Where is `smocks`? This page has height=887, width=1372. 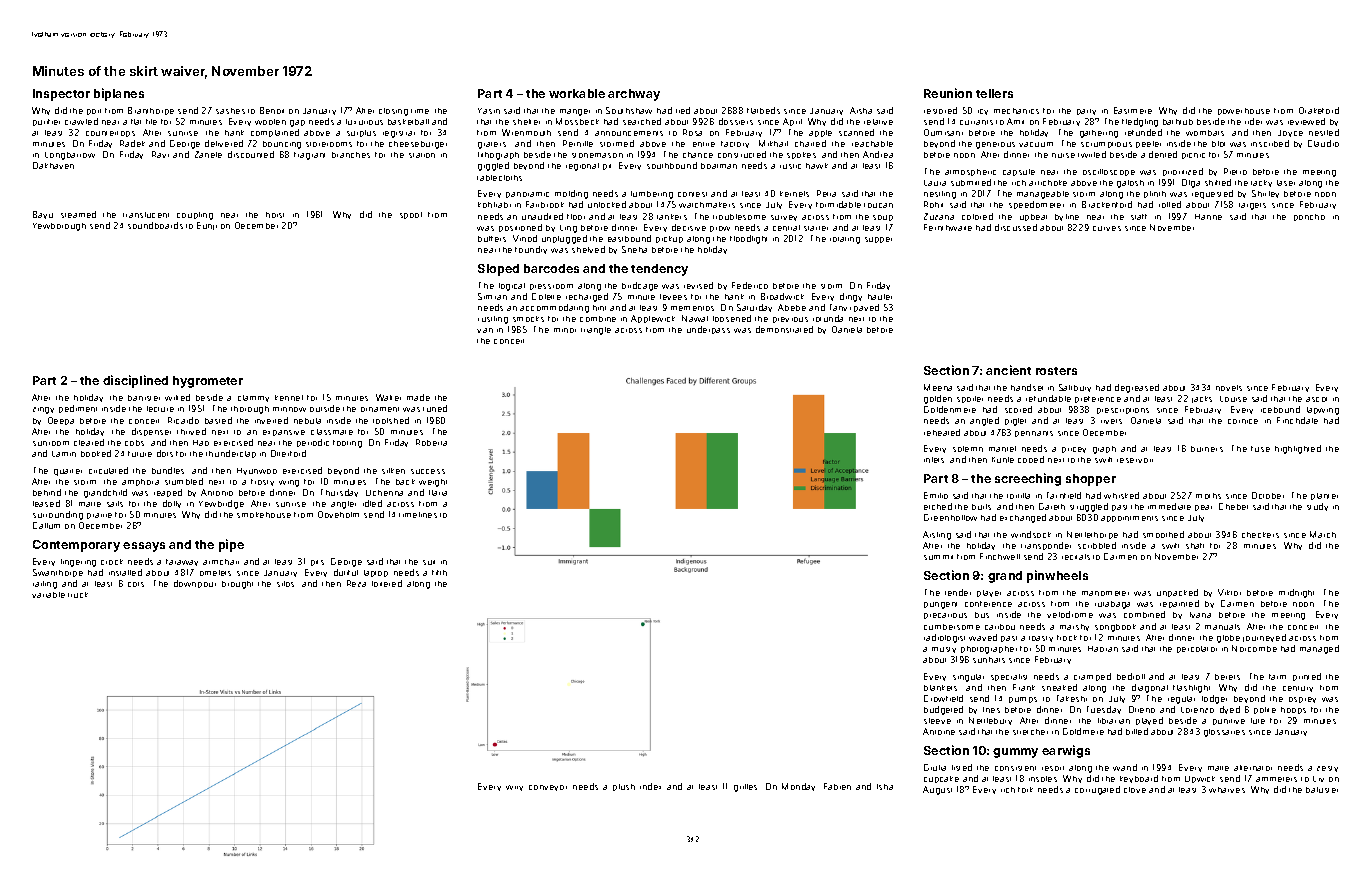
smocks is located at coordinates (528, 319).
